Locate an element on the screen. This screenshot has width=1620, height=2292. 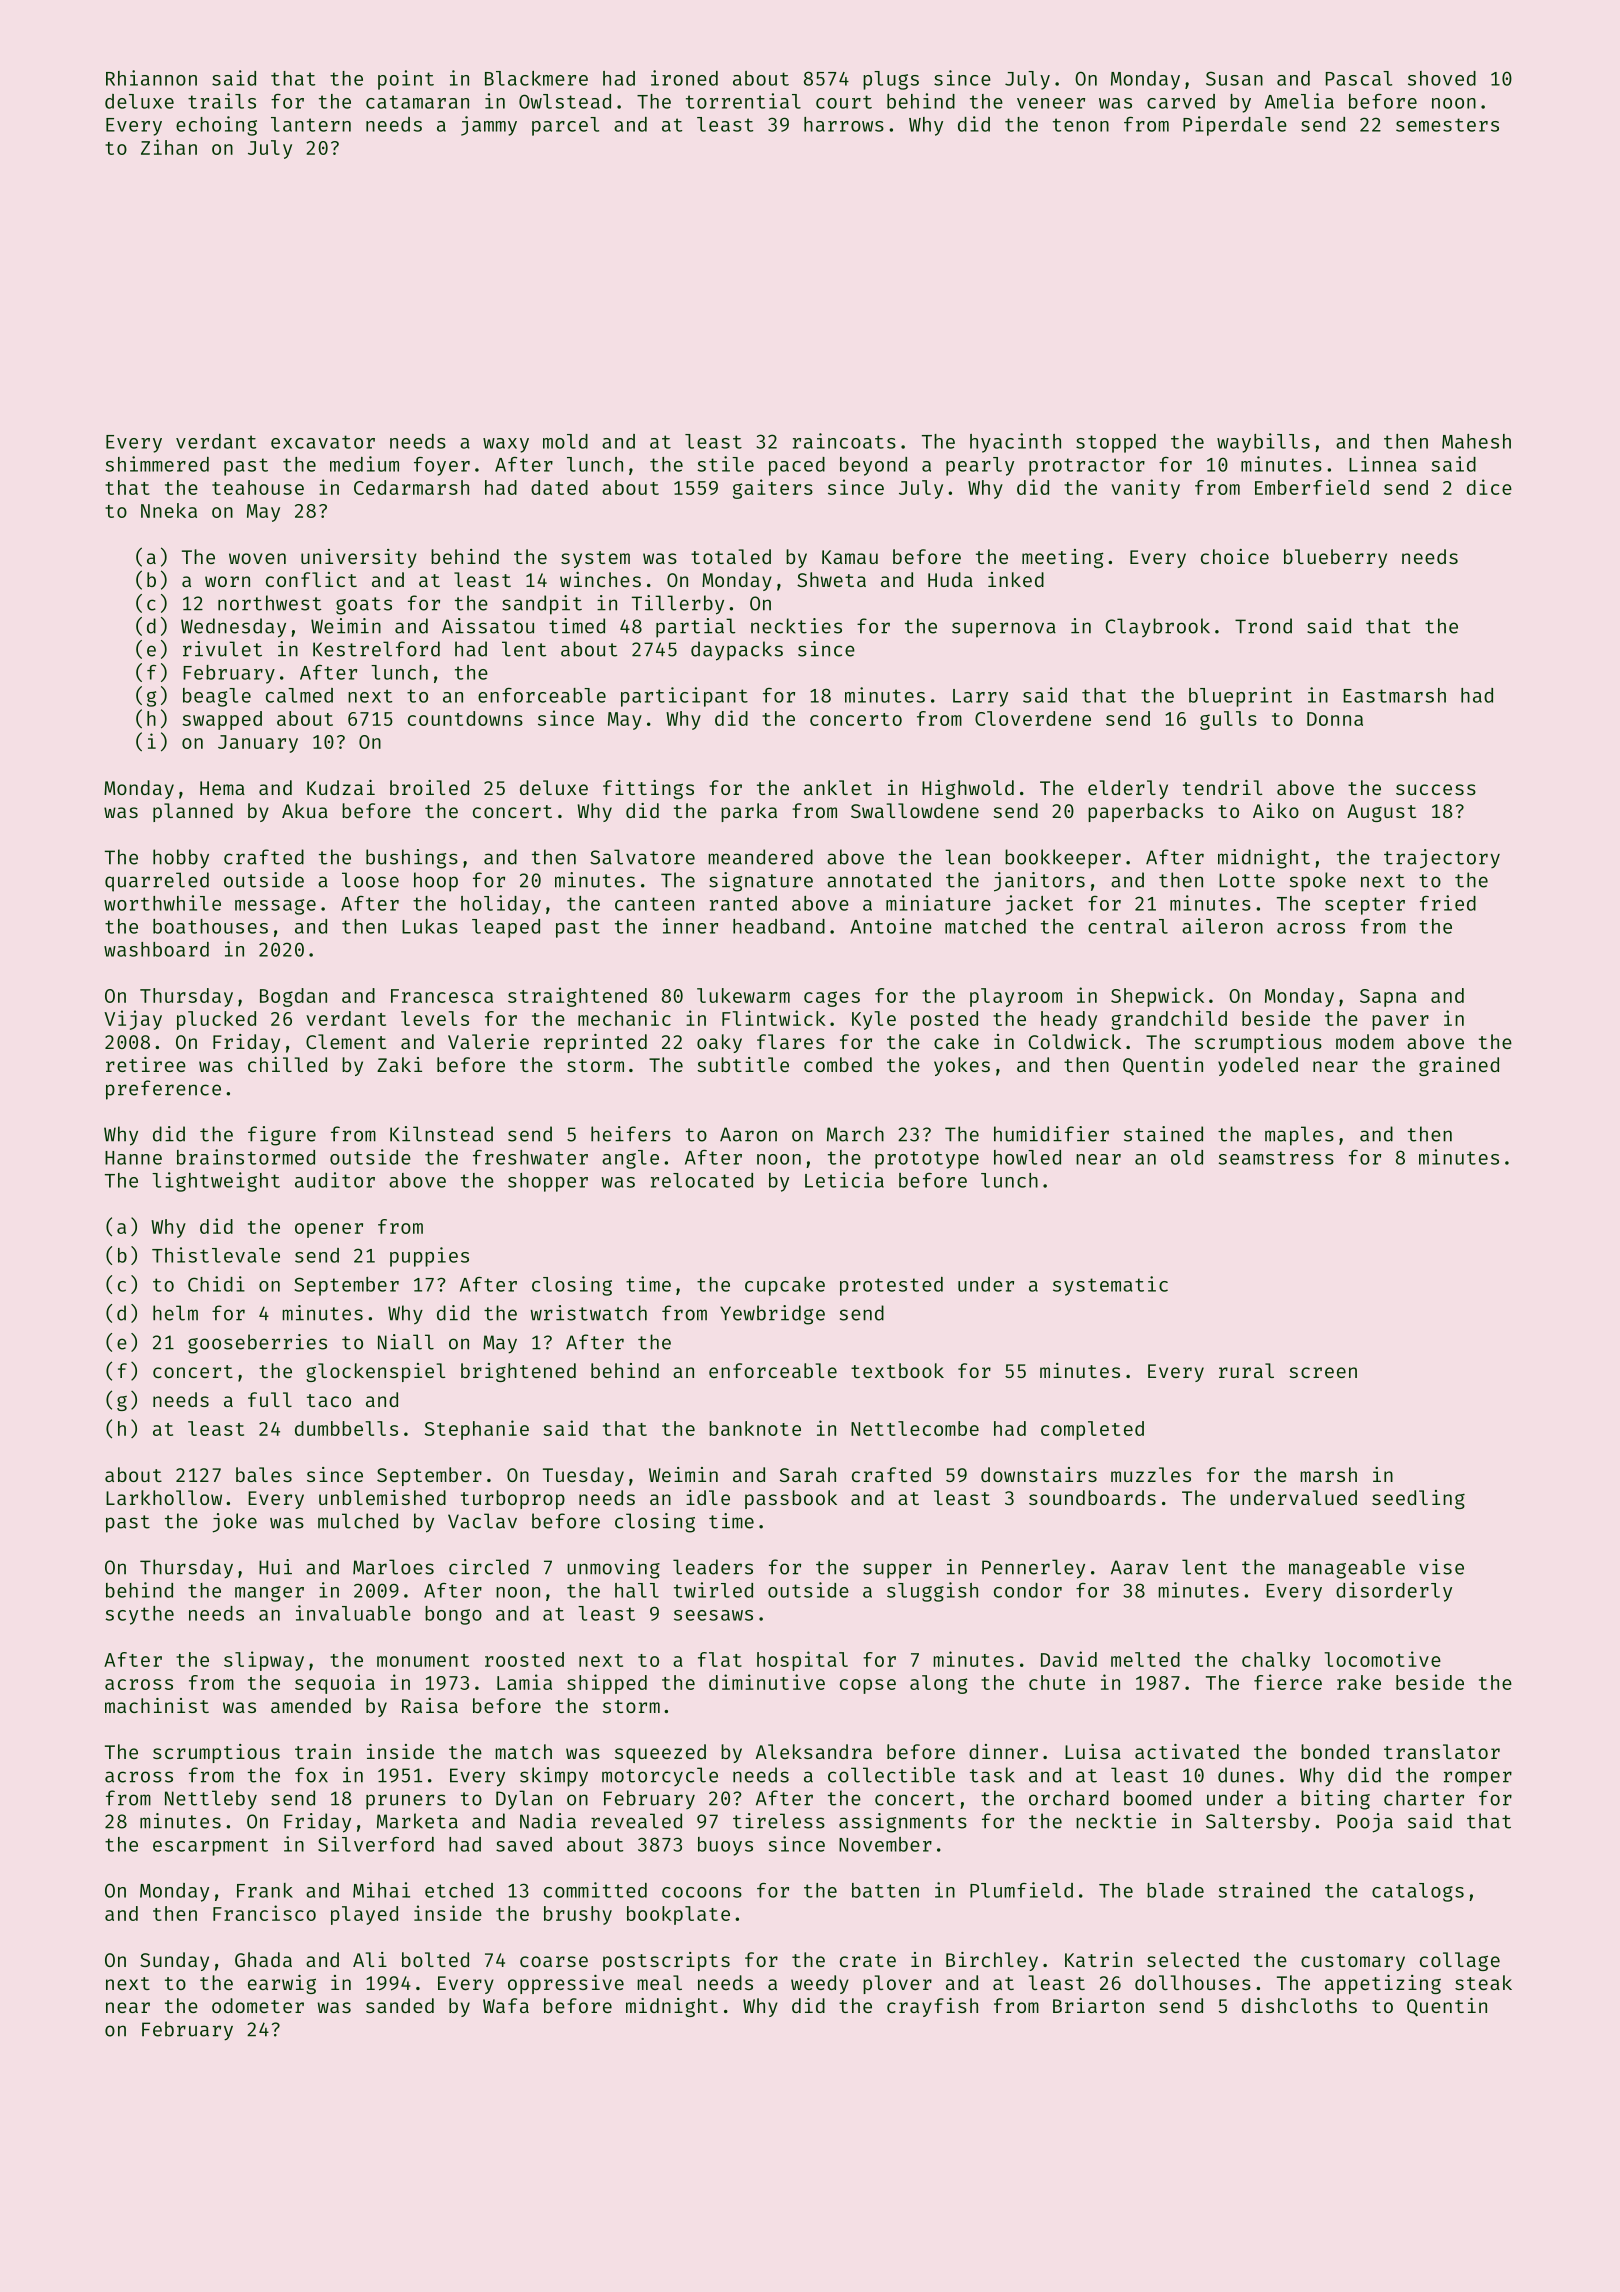
Hanne is located at coordinates (133, 1158).
